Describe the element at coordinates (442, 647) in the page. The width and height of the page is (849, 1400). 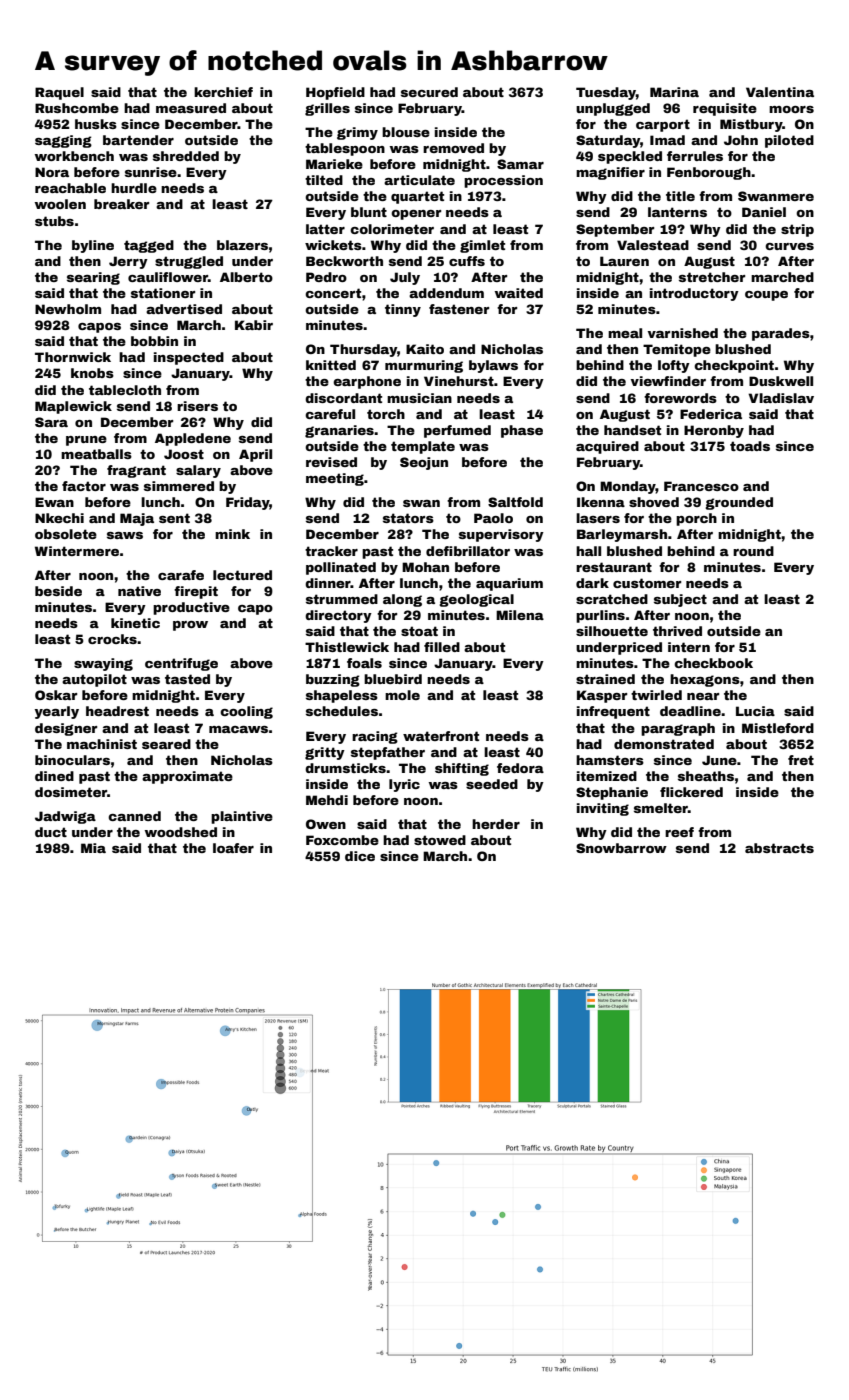
I see `filled` at that location.
